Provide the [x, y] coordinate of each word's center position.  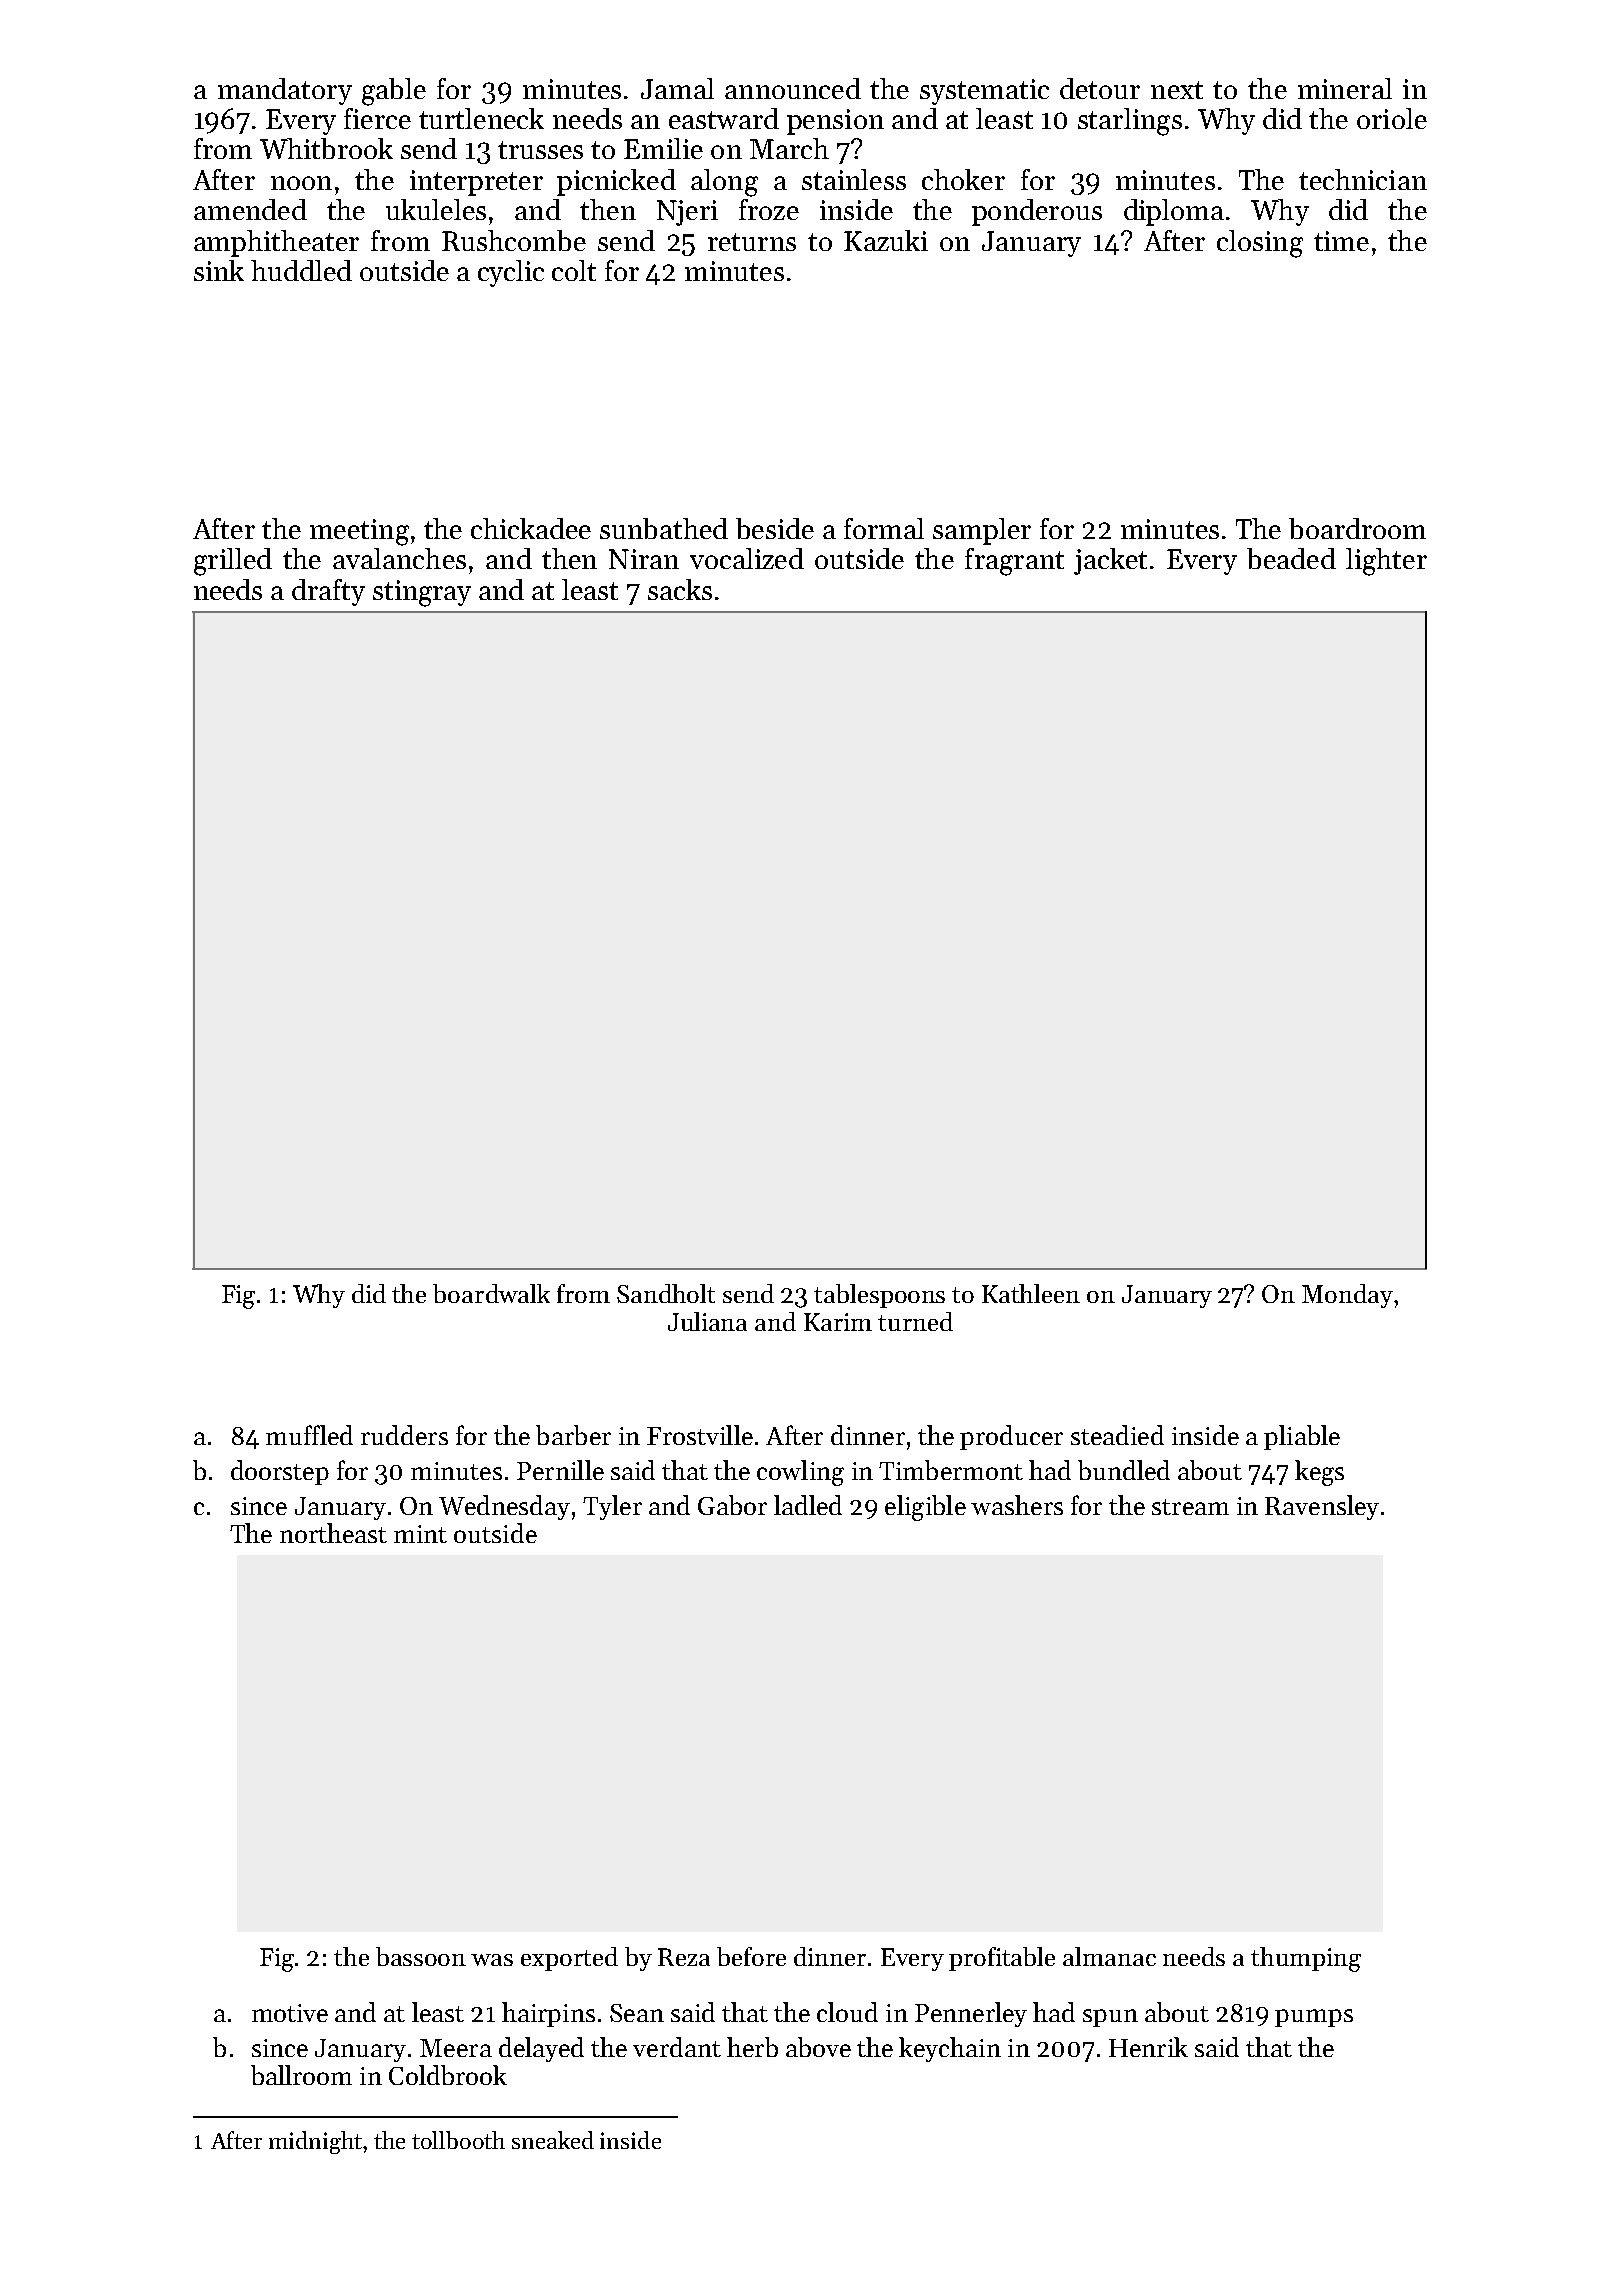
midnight [315, 2142]
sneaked [553, 2140]
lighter [1386, 562]
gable [394, 92]
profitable [1002, 1959]
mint [420, 1534]
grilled [233, 562]
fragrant [1014, 562]
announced [793, 88]
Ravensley [1322, 1507]
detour [1100, 88]
